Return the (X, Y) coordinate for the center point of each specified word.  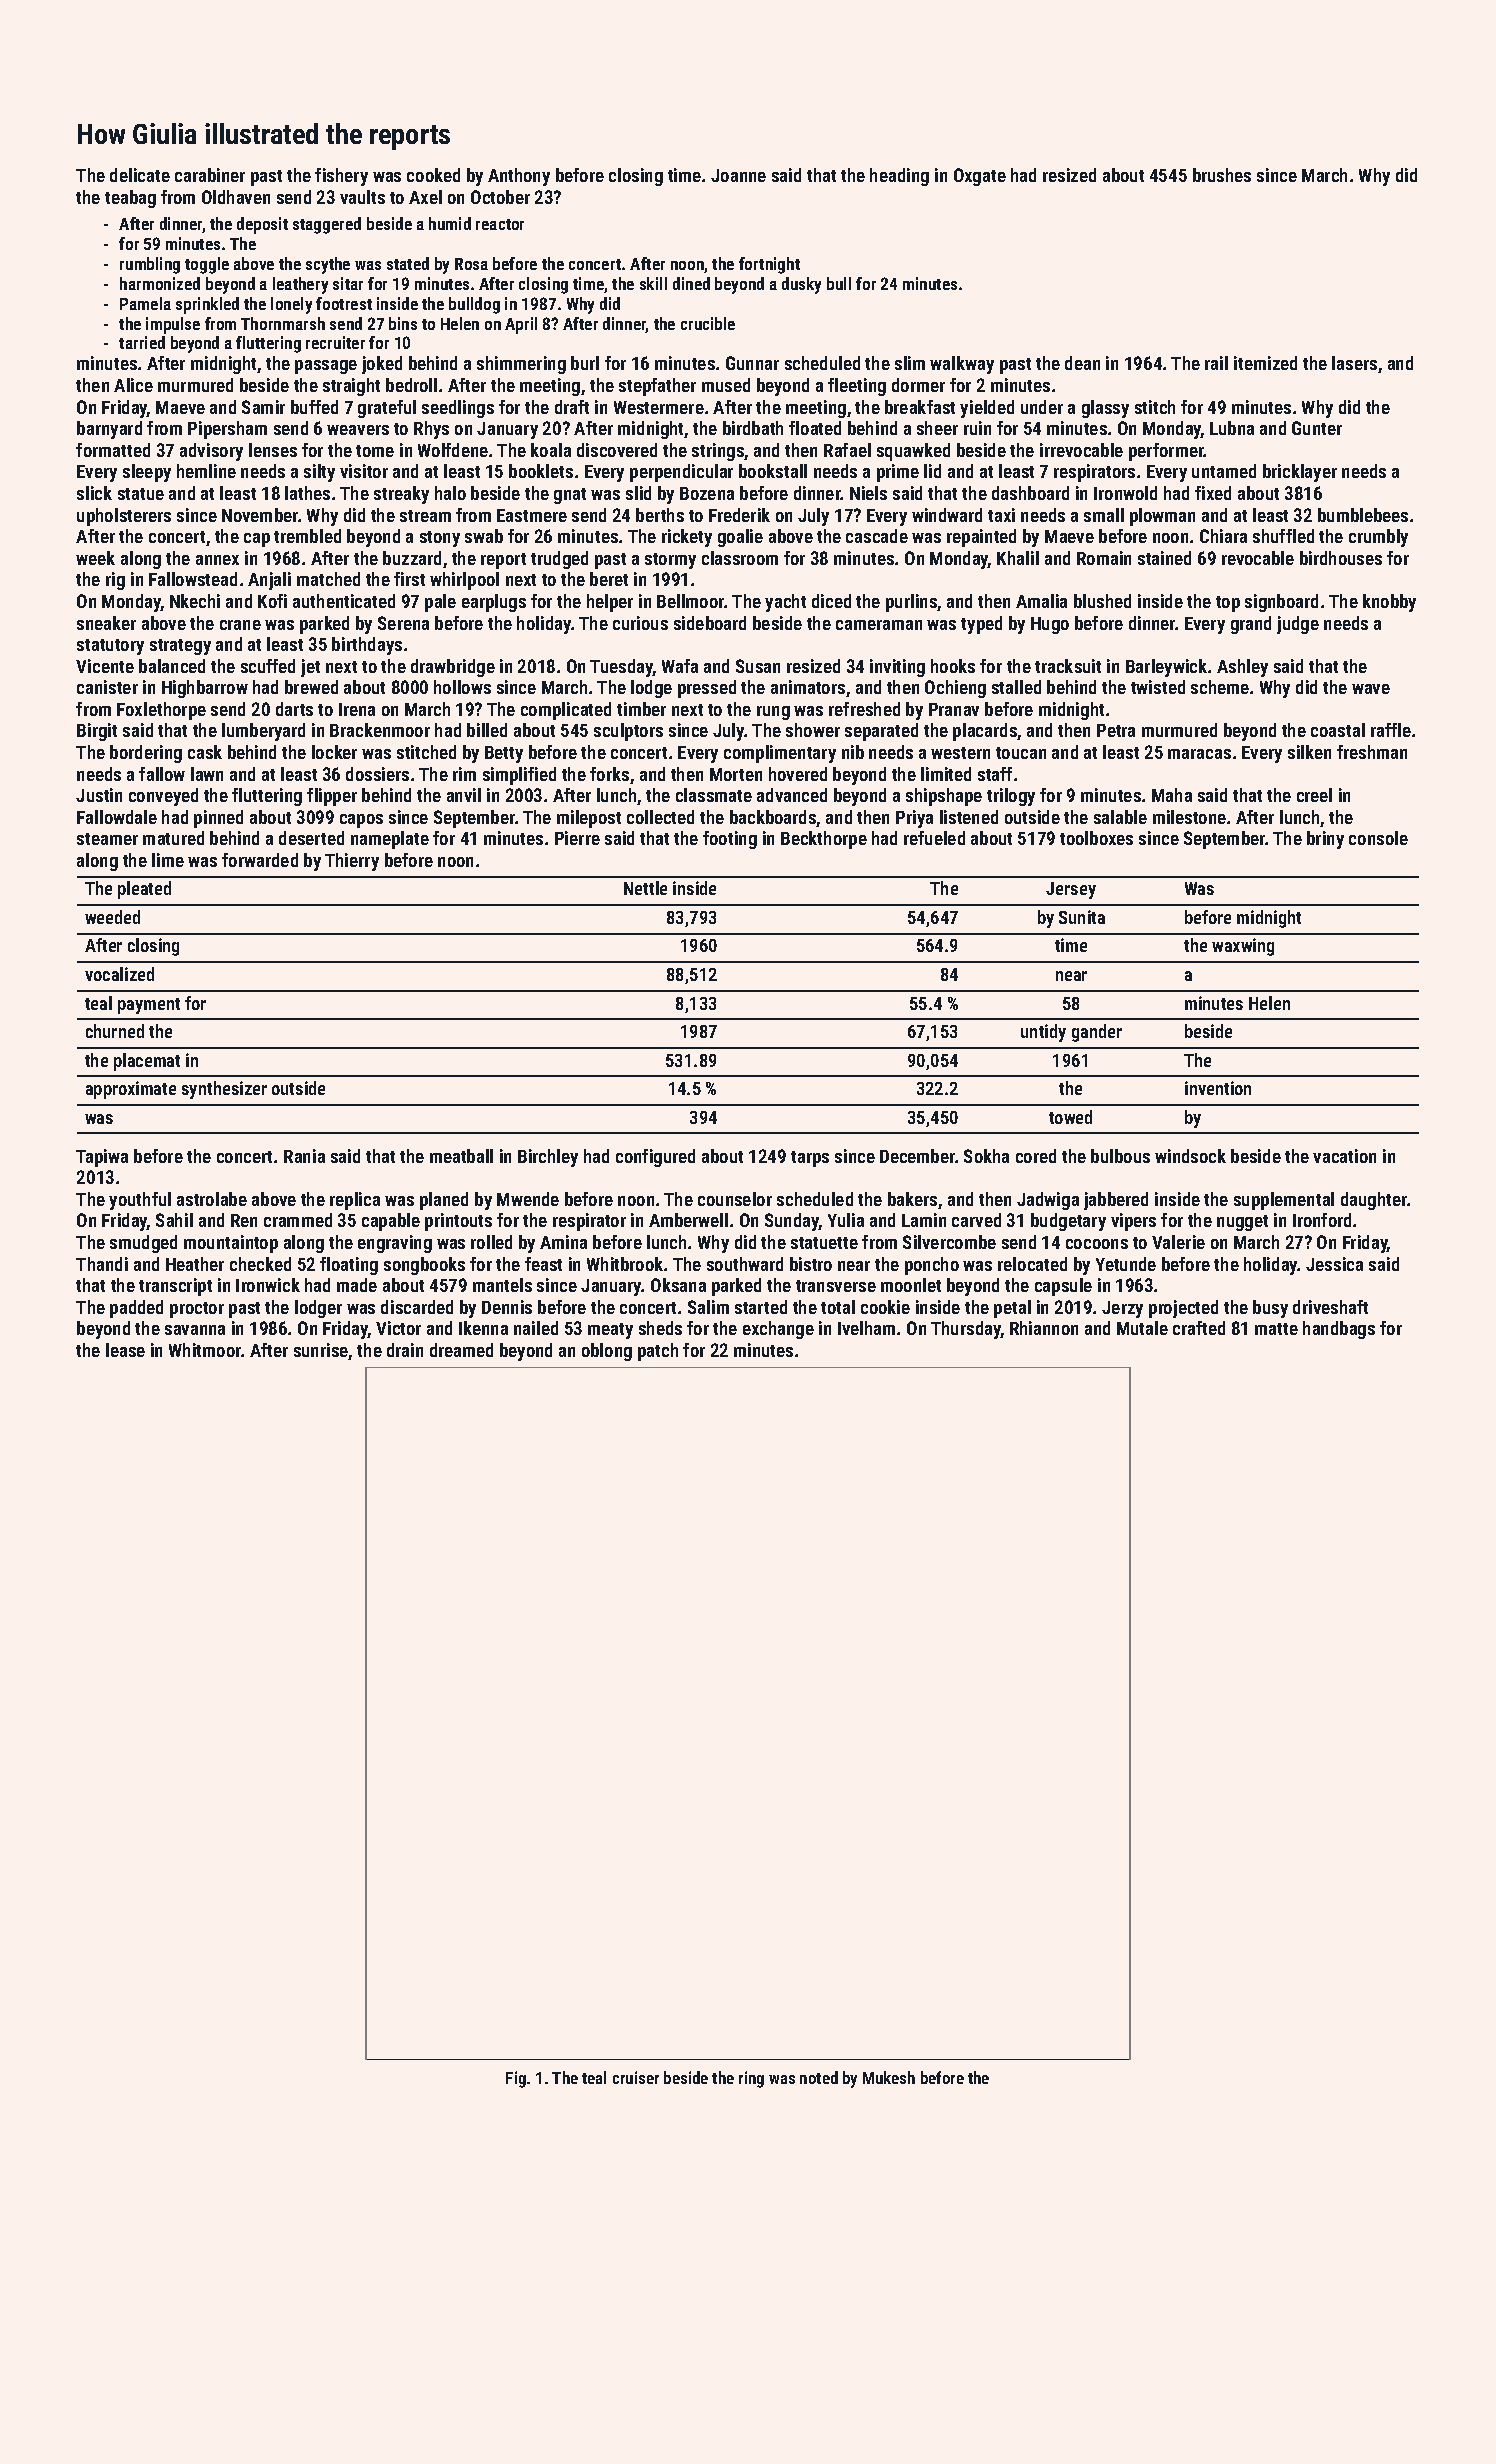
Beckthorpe (824, 840)
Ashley (1242, 668)
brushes (1222, 175)
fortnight (769, 265)
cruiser (636, 2077)
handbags (1339, 1330)
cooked (433, 175)
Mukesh (889, 2077)
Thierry (352, 862)
